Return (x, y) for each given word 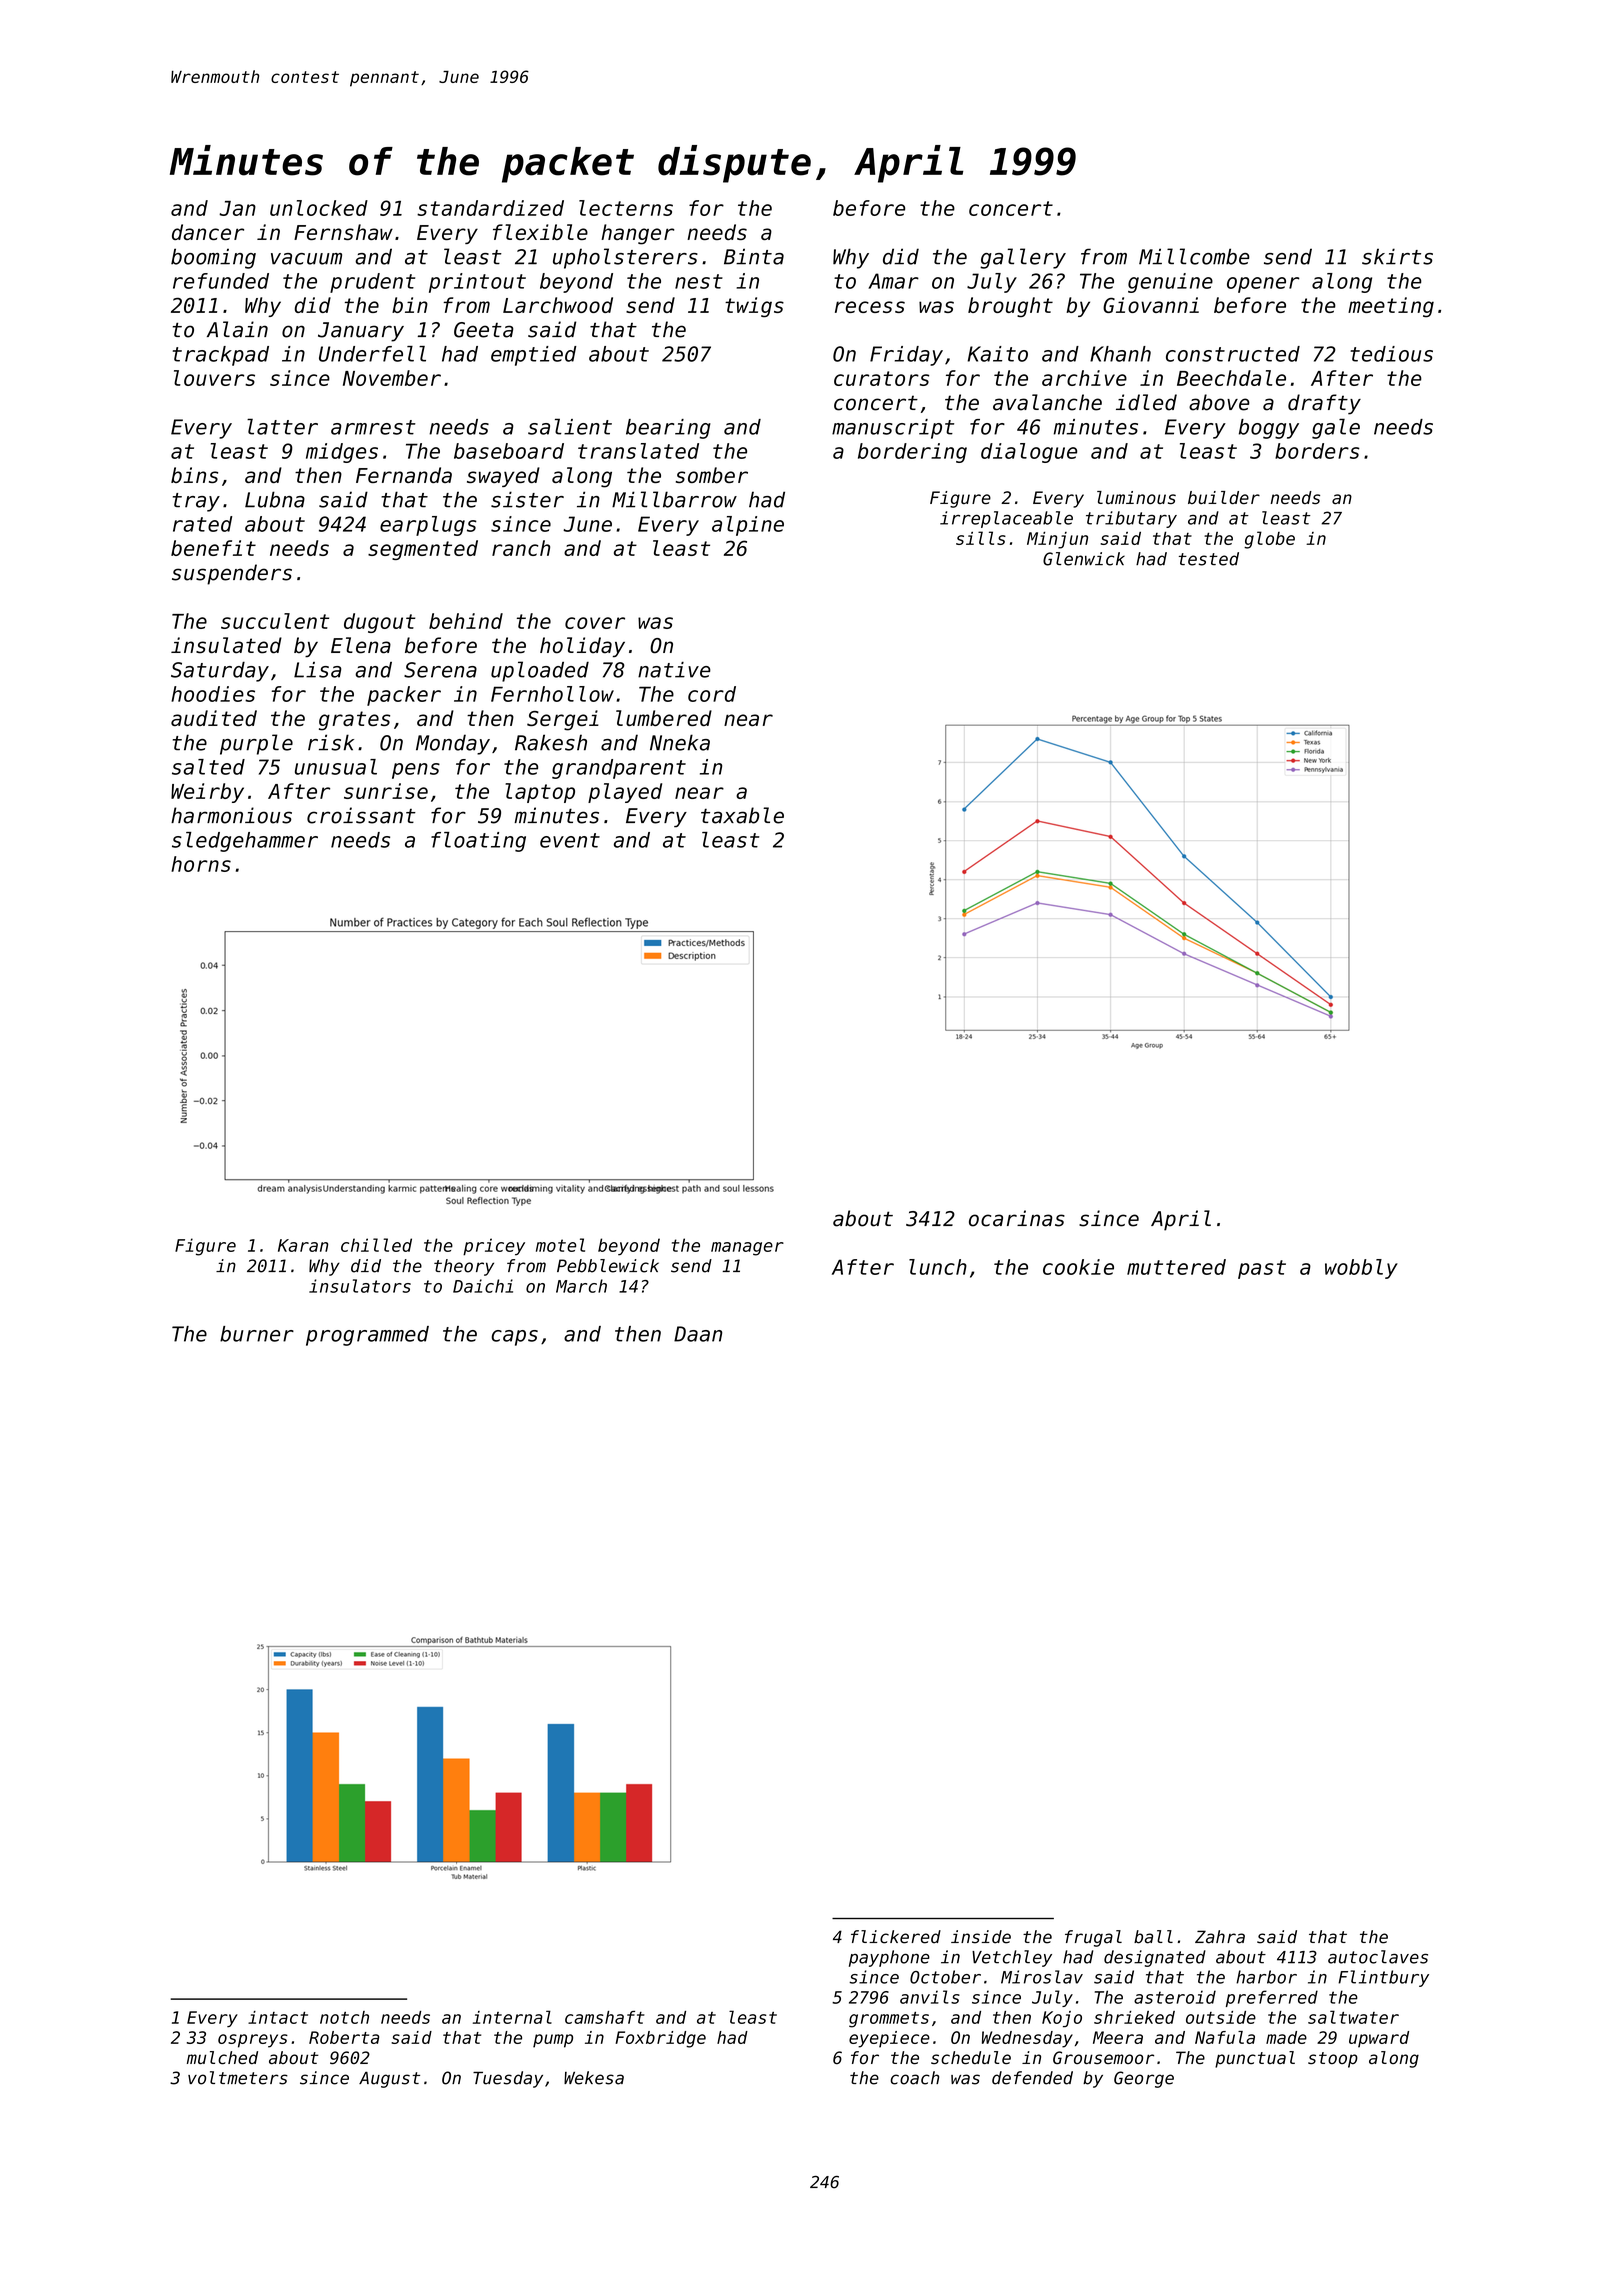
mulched (222, 2058)
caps (515, 1338)
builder (1224, 498)
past (1262, 1269)
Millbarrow (674, 499)
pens (416, 771)
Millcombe (1194, 256)
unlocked (319, 208)
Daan (698, 1334)
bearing (668, 429)
